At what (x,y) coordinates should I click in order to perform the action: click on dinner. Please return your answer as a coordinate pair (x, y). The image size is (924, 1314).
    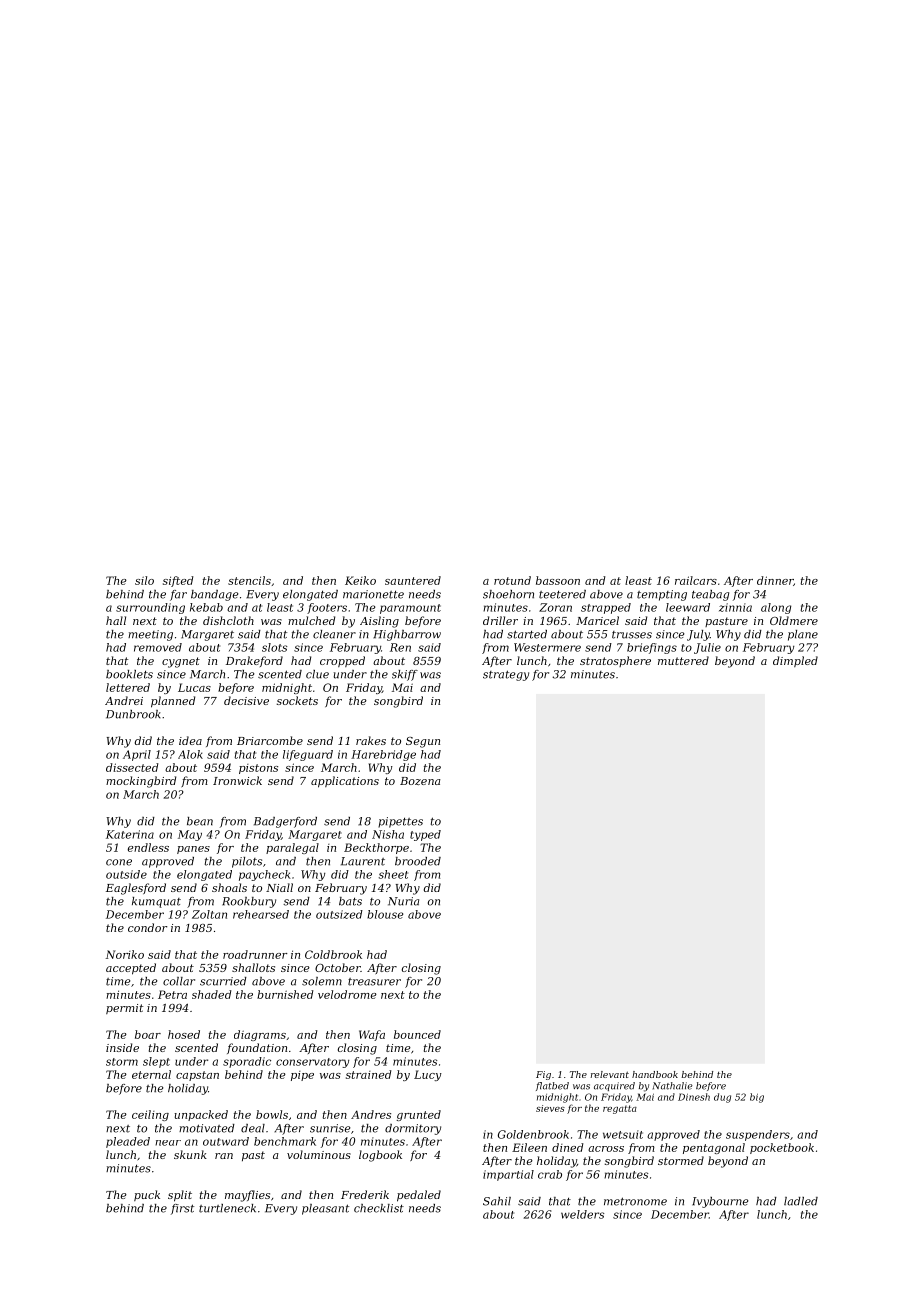
    Looking at the image, I should click on (775, 580).
